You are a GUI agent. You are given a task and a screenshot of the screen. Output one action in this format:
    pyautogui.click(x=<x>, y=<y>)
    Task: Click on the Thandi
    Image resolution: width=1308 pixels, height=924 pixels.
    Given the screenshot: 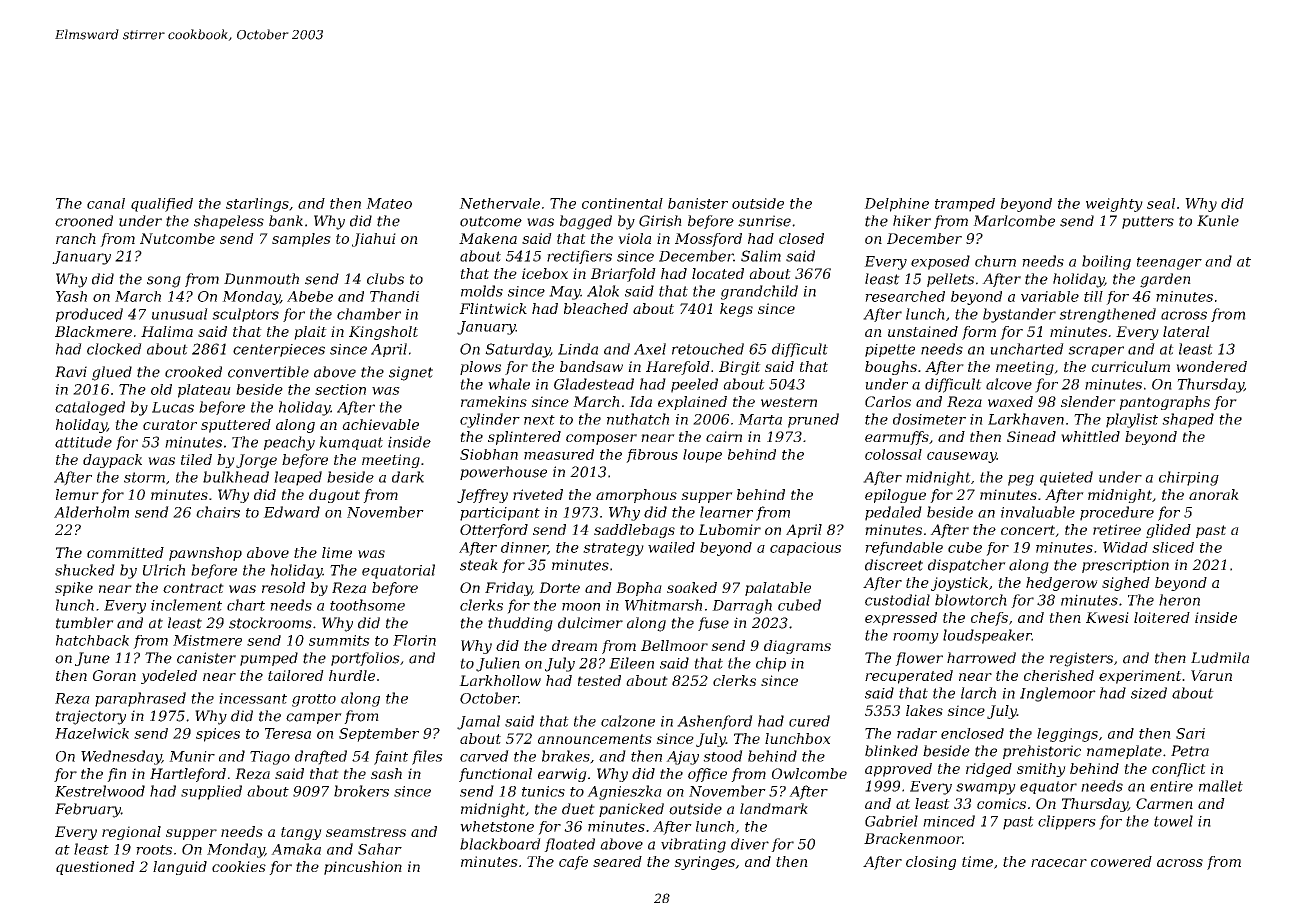 What is the action you would take?
    pyautogui.click(x=394, y=296)
